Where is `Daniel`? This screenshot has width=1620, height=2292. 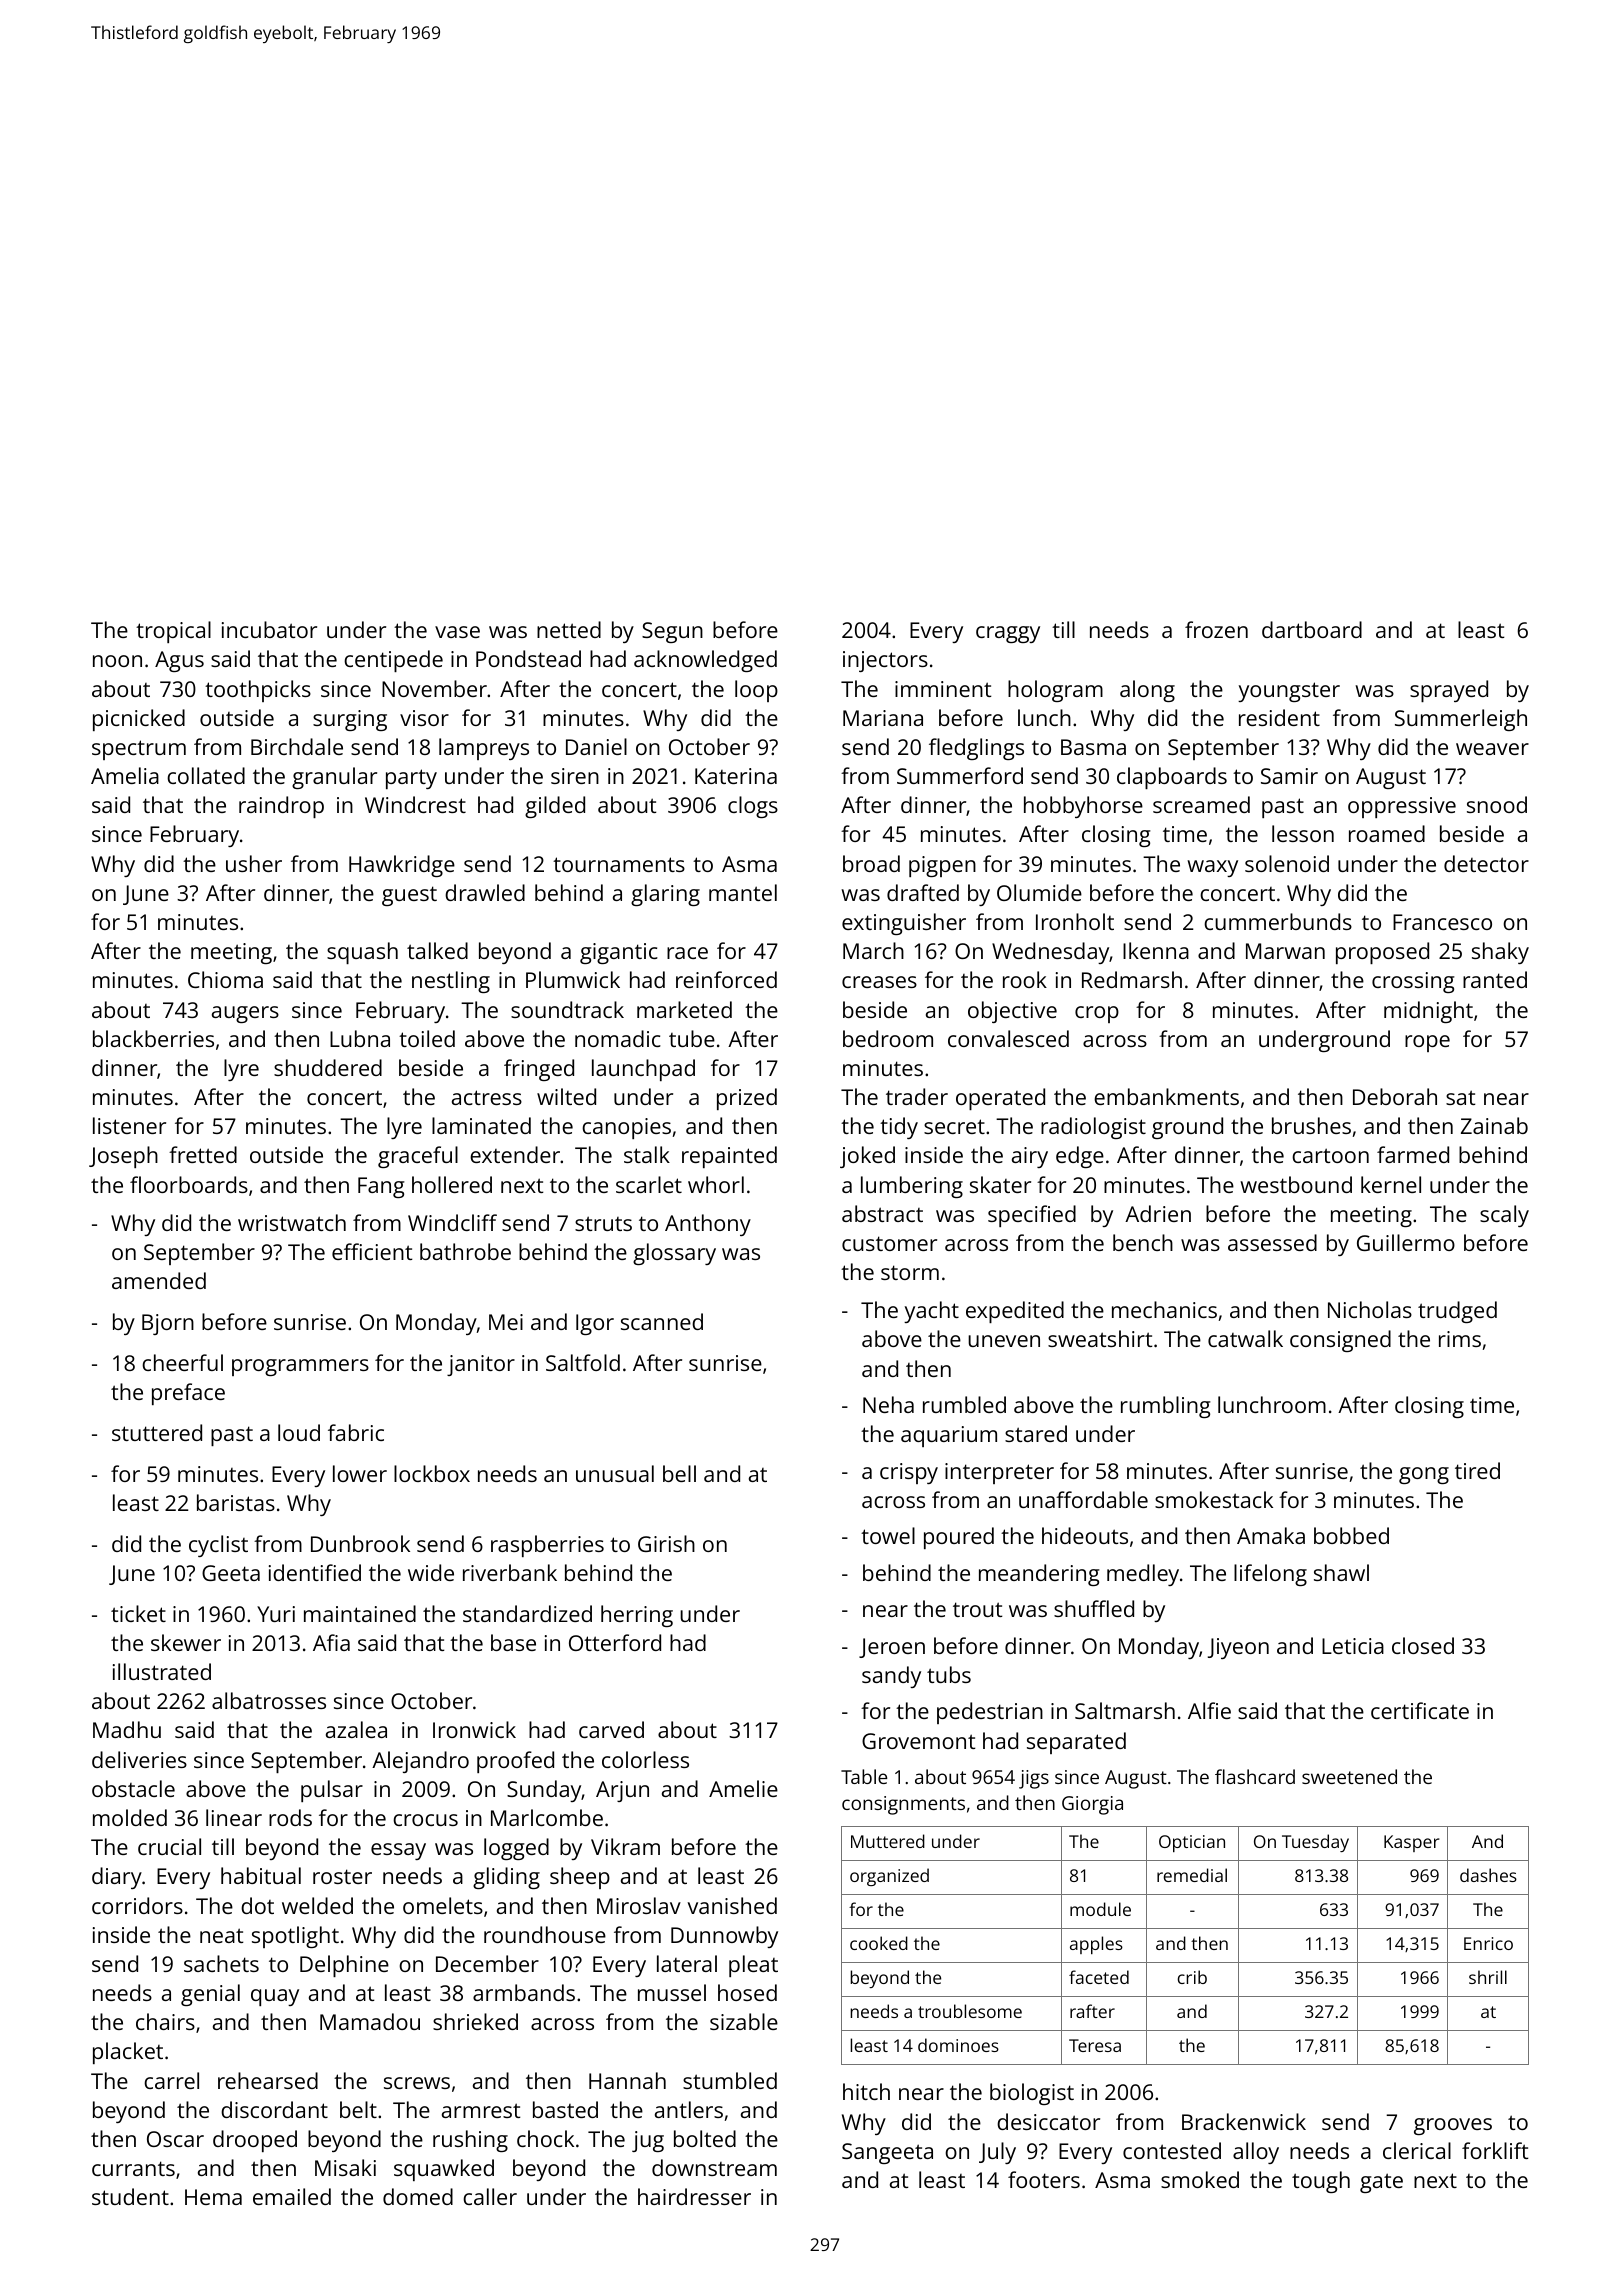
Daniel is located at coordinates (596, 746).
